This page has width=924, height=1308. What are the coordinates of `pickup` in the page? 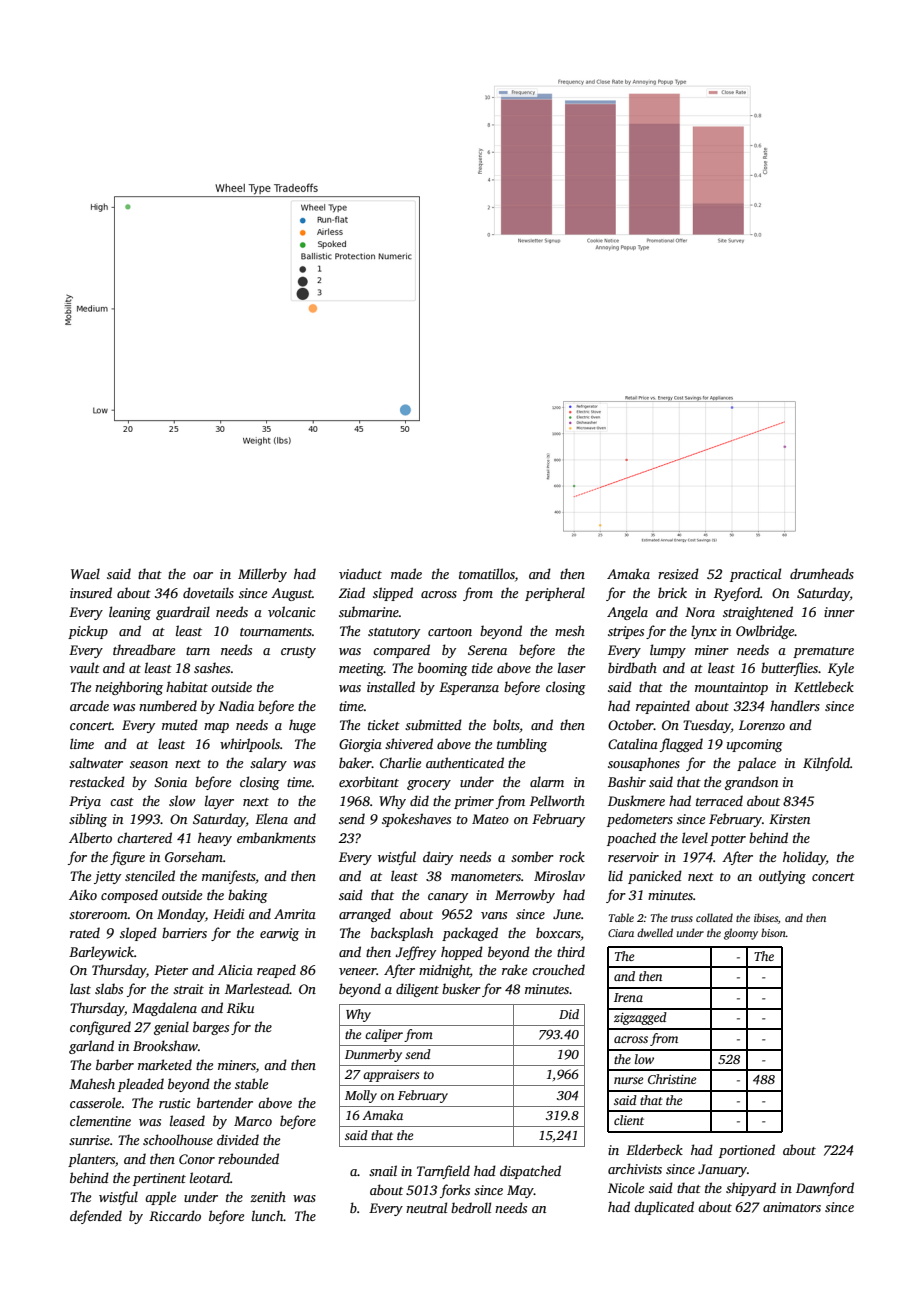 It's located at (88, 632).
